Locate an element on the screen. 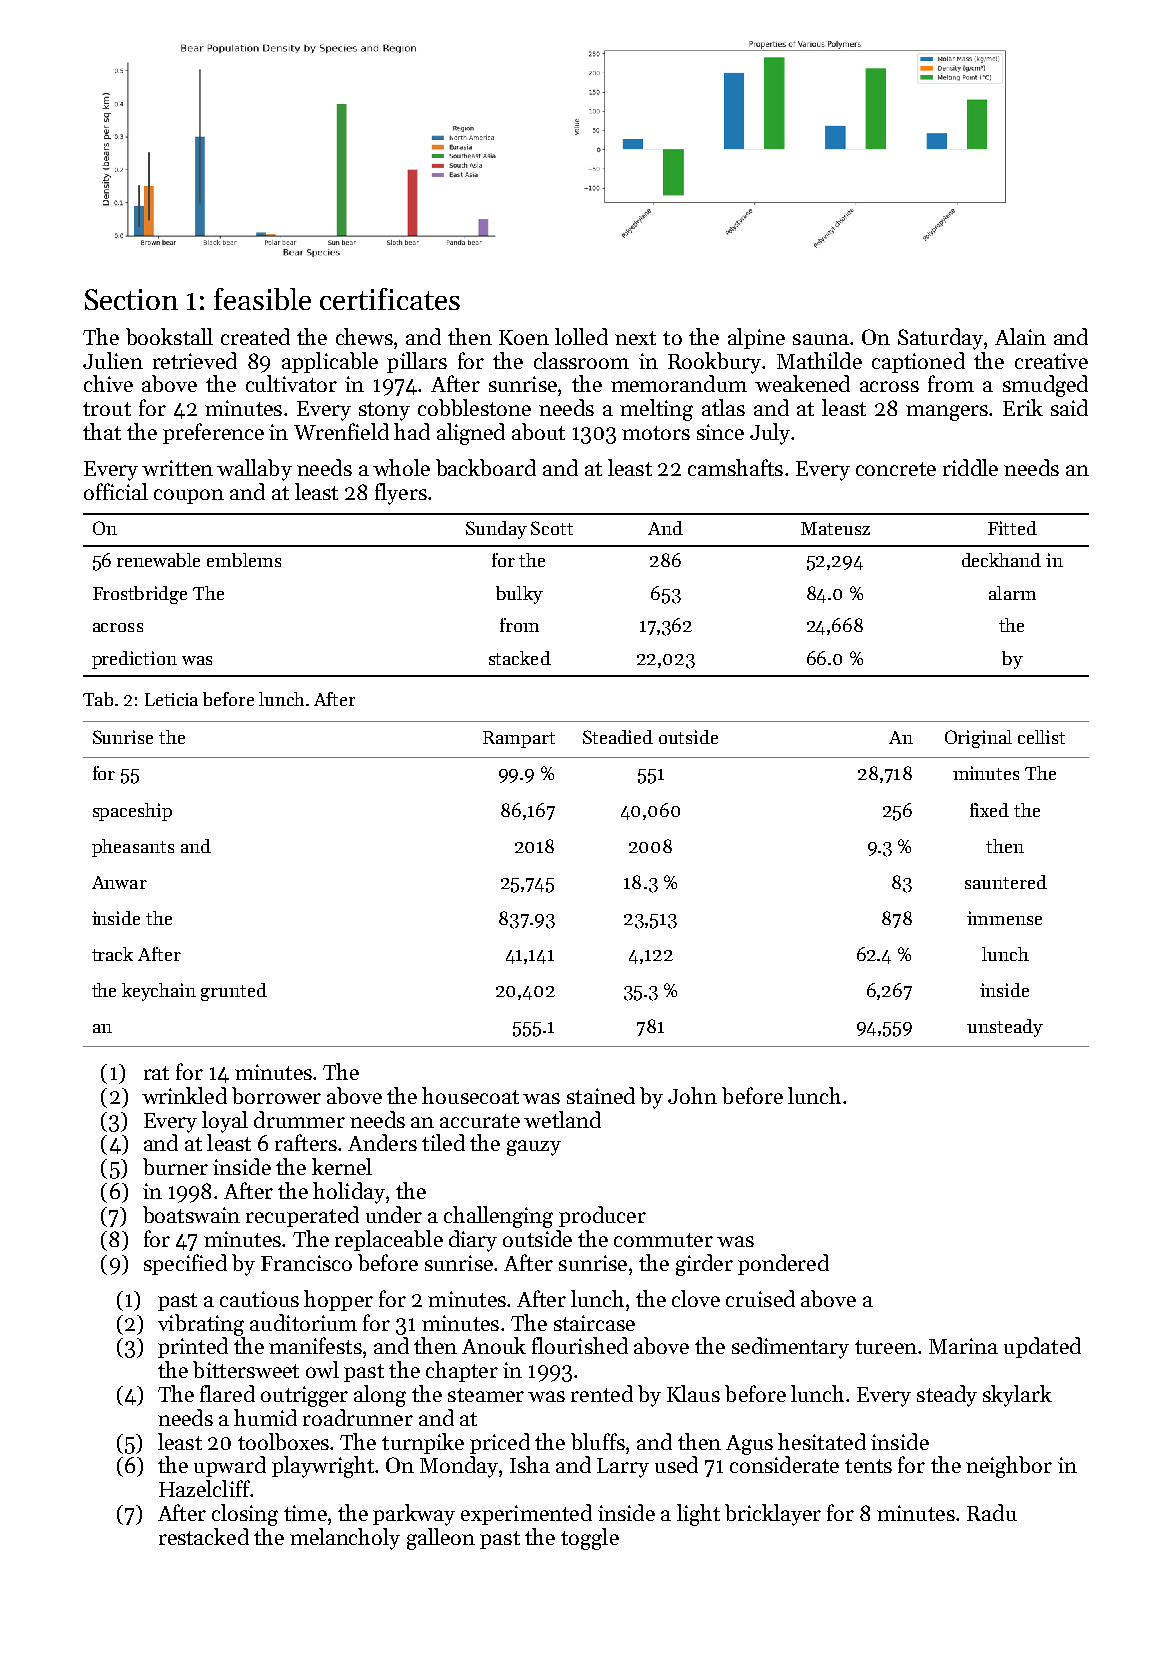  Section is located at coordinates (131, 299).
